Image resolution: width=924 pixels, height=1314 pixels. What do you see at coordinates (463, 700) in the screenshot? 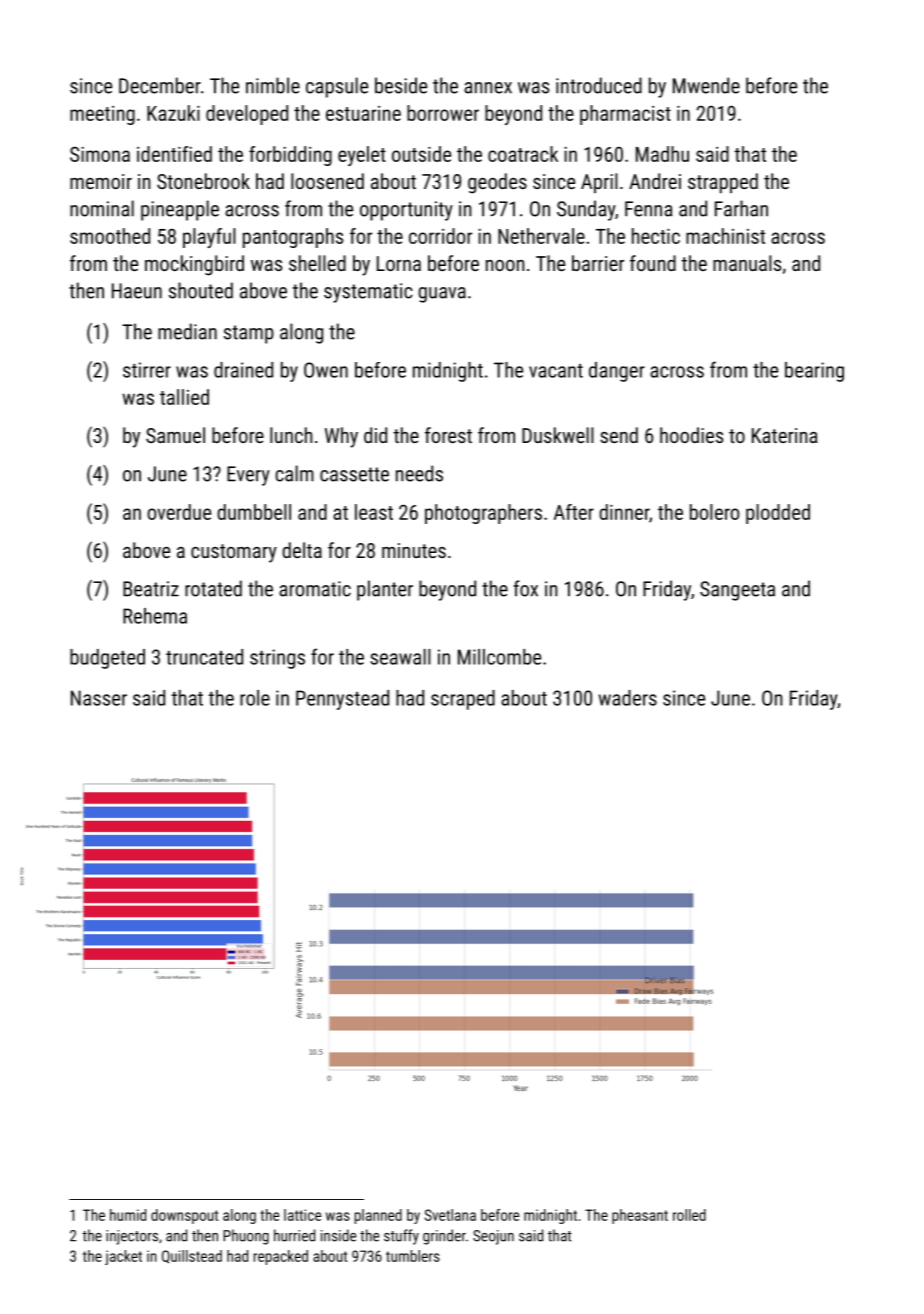
I see `scraped` at bounding box center [463, 700].
